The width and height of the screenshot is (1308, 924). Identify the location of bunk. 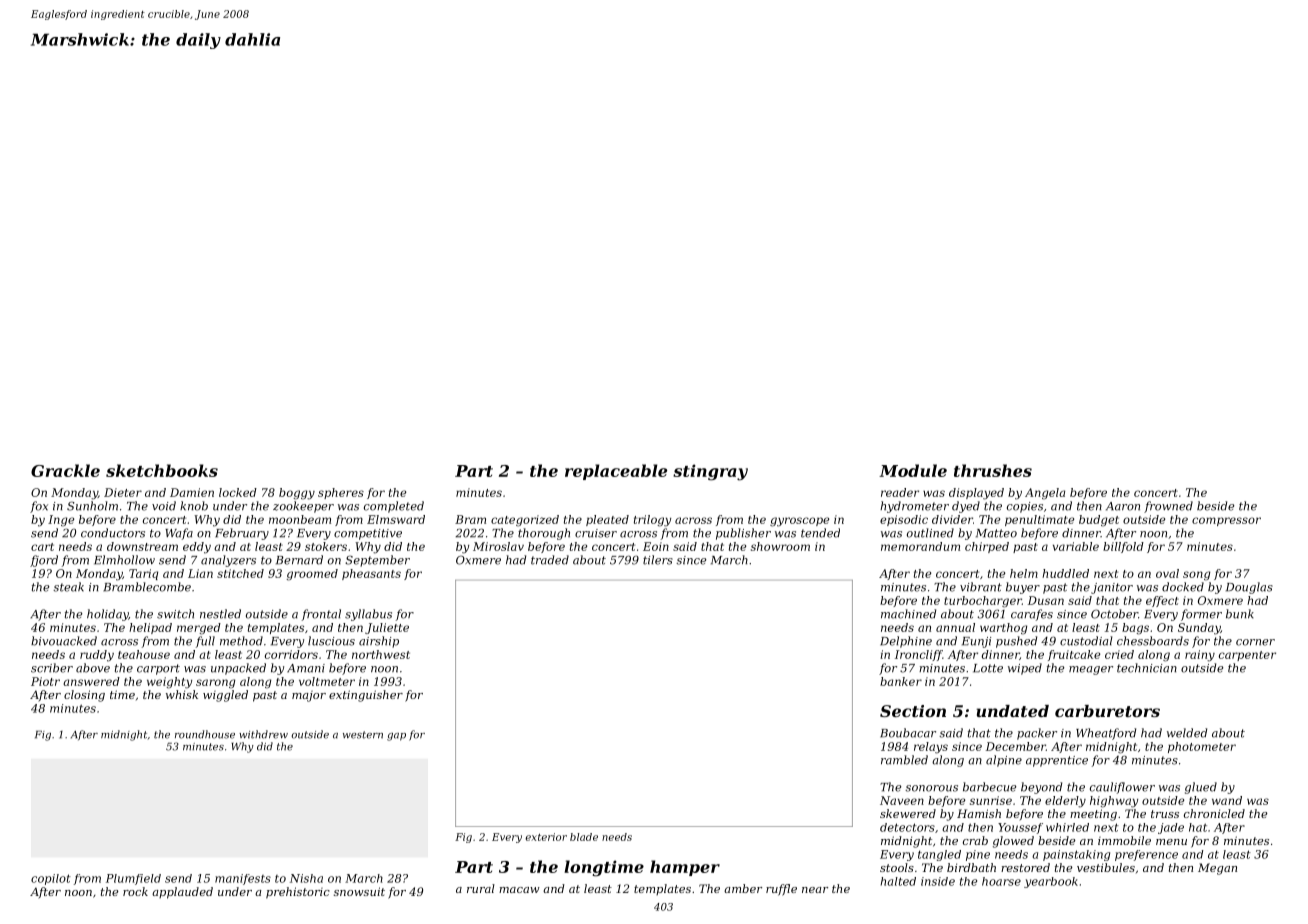
(1240, 614).
